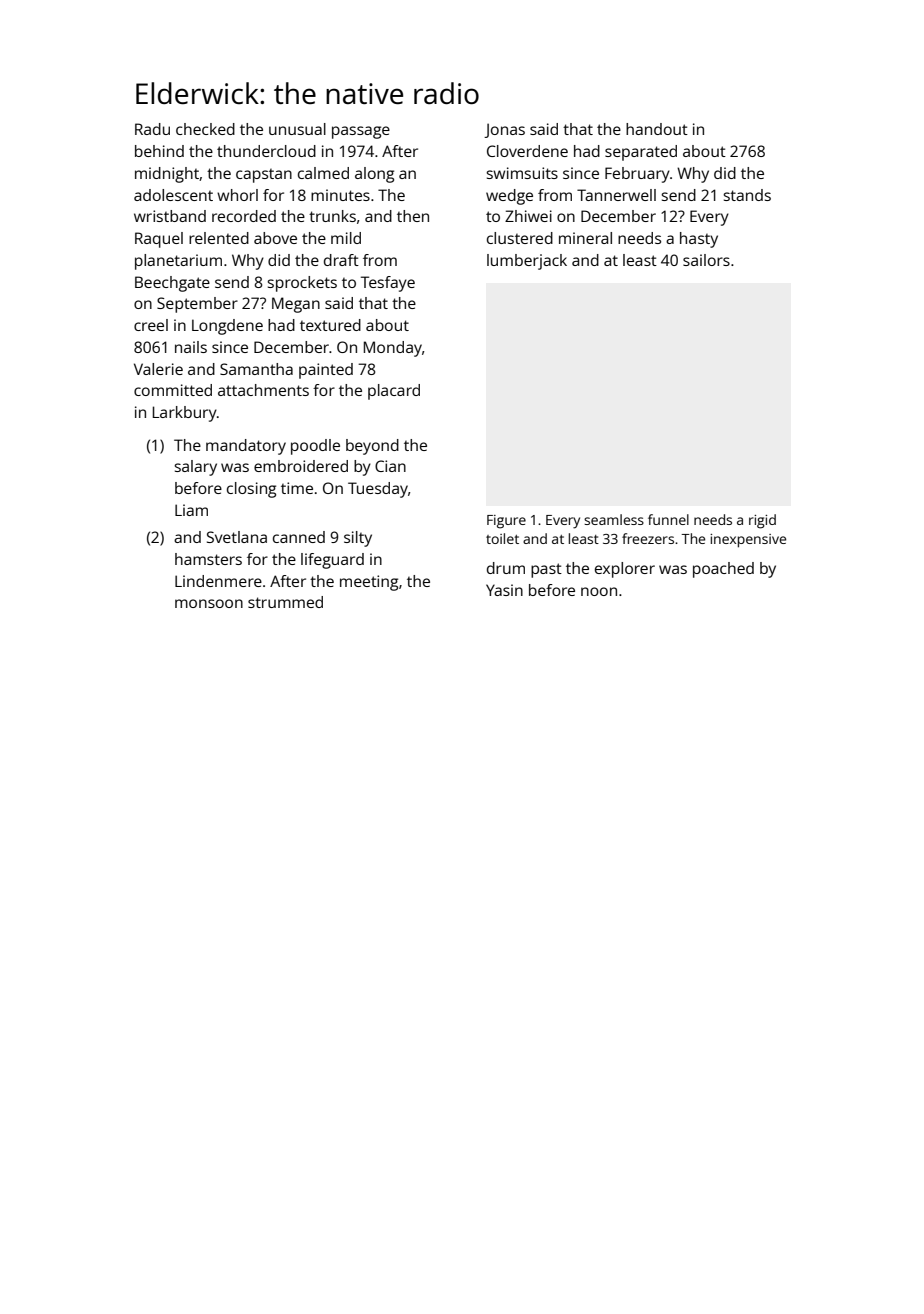  Describe the element at coordinates (506, 568) in the page. I see `drum` at that location.
